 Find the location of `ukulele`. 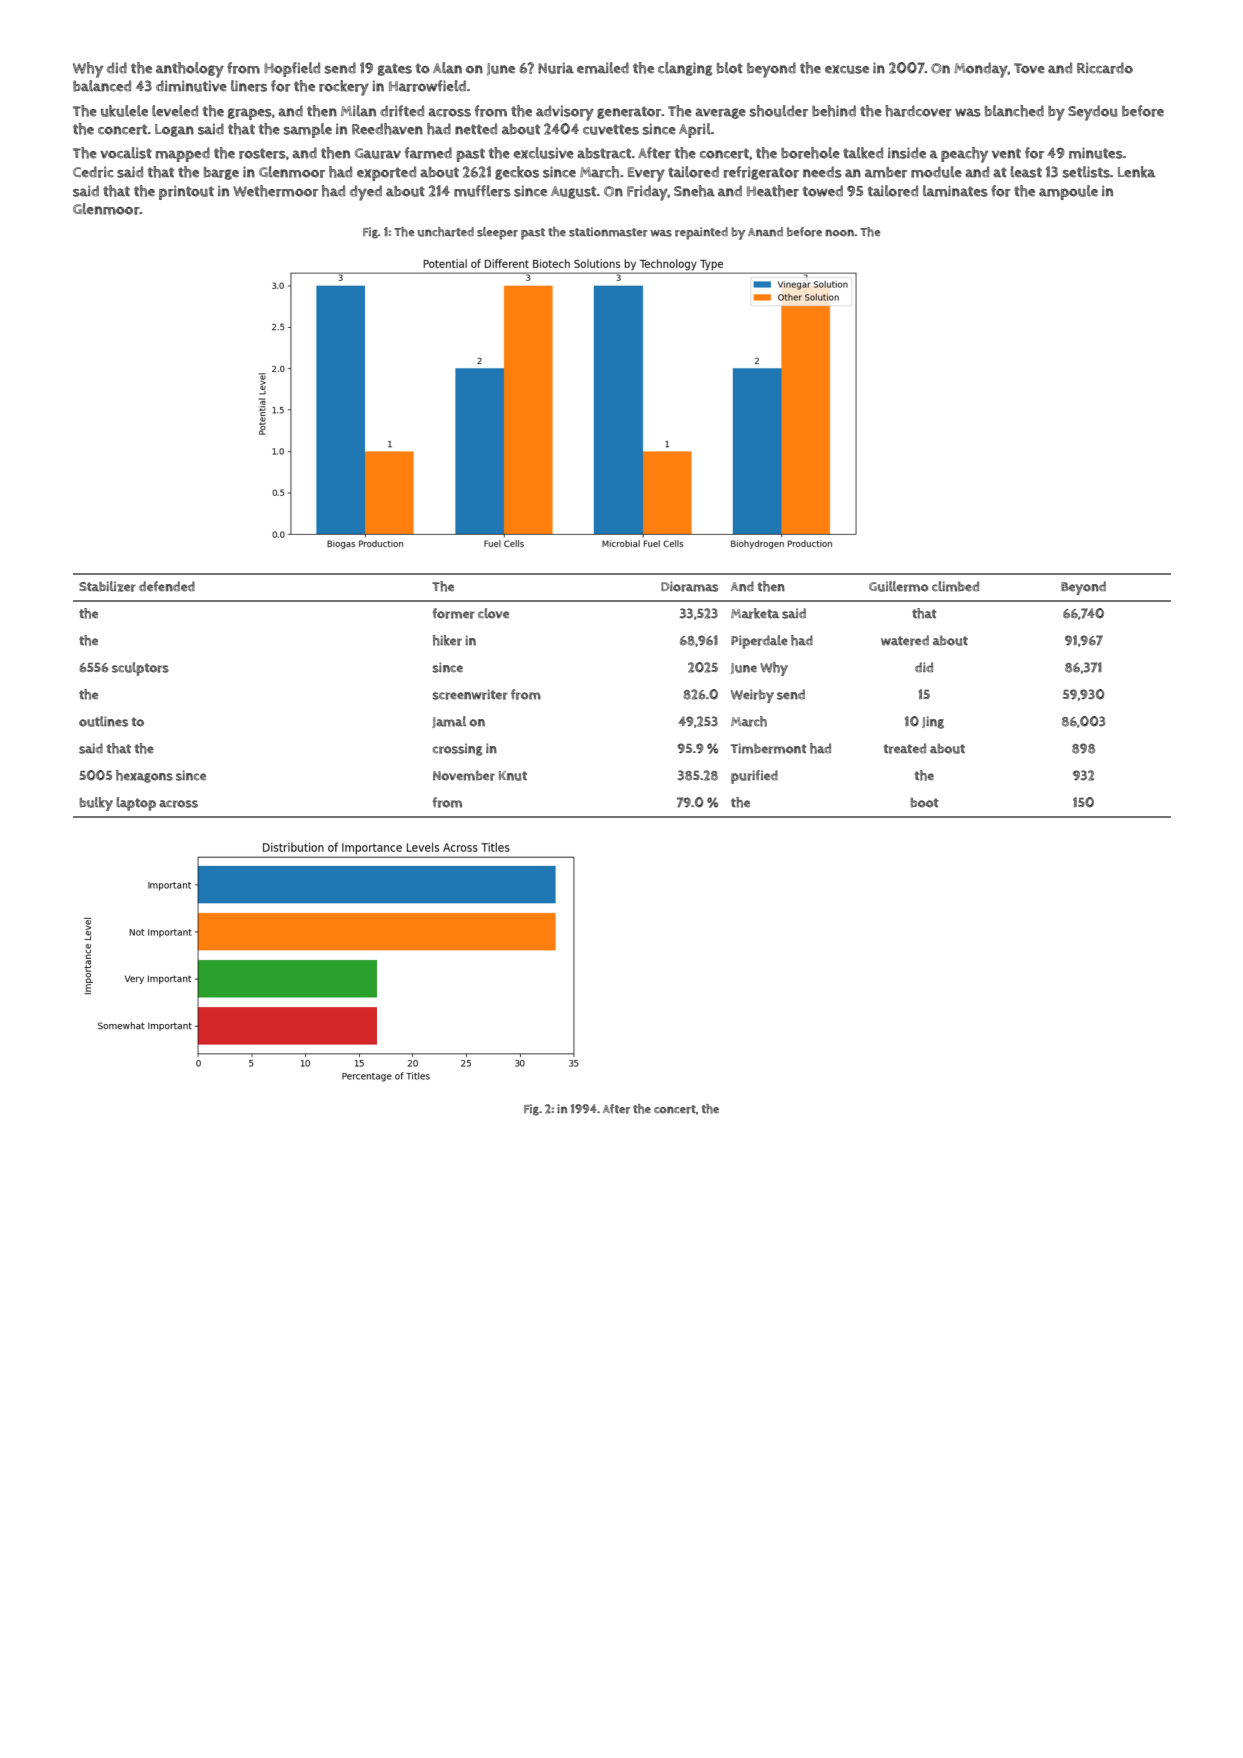

ukulele is located at coordinates (124, 111).
